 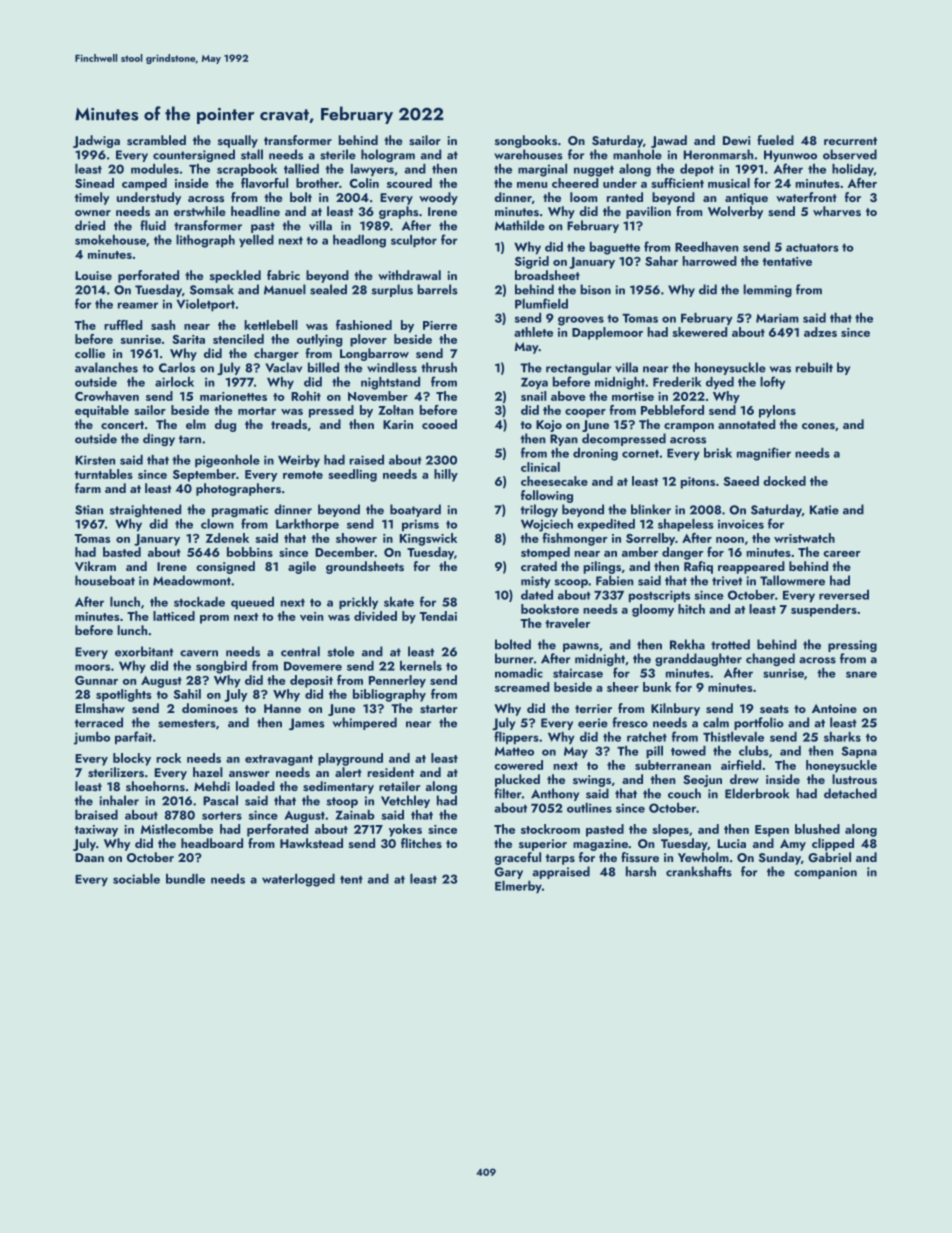 I want to click on waterlogged, so click(x=298, y=880).
